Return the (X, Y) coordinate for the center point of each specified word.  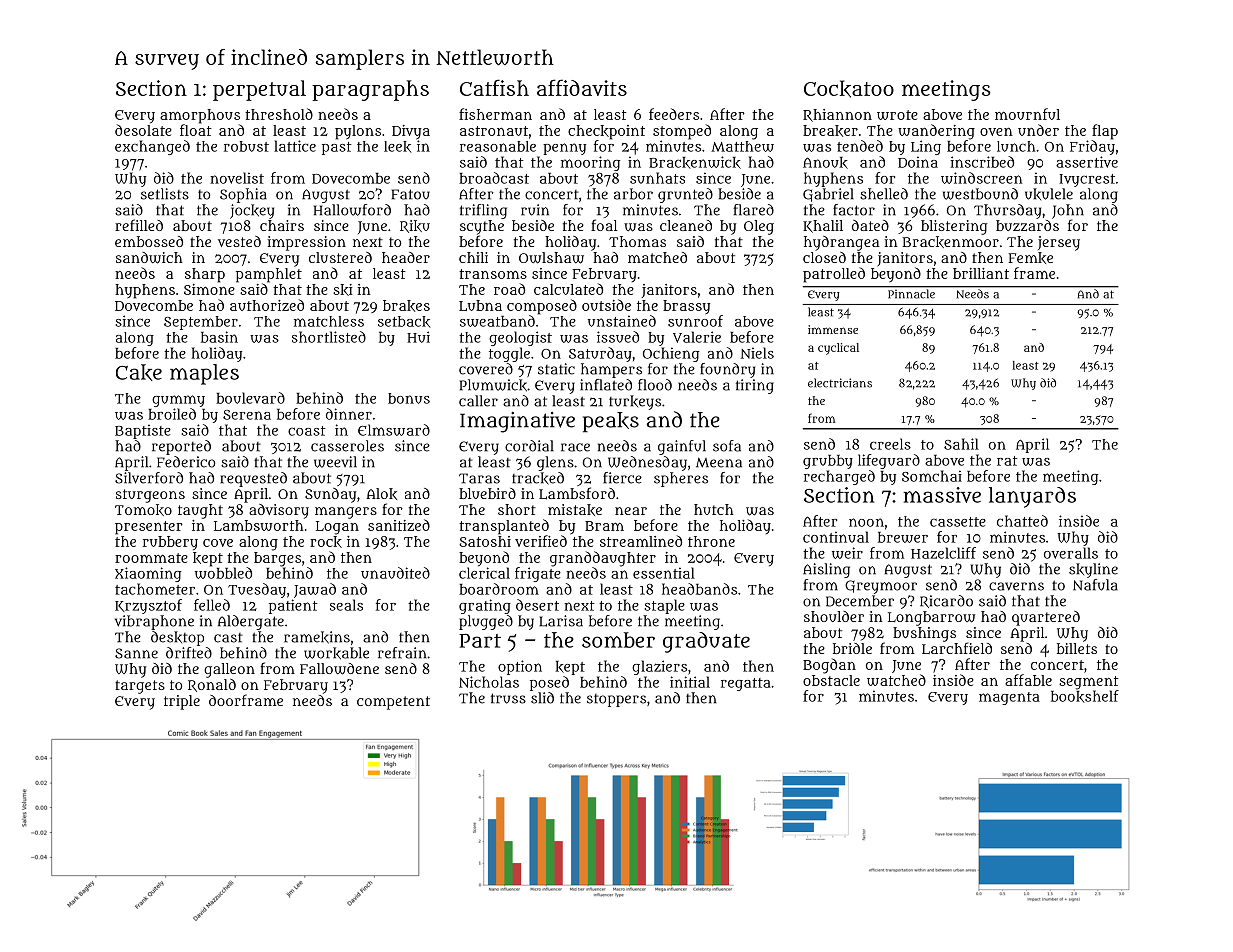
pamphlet (269, 275)
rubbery (170, 543)
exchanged (152, 147)
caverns (1016, 586)
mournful (1027, 114)
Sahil (961, 444)
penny (564, 149)
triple (182, 702)
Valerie (697, 337)
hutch (714, 509)
